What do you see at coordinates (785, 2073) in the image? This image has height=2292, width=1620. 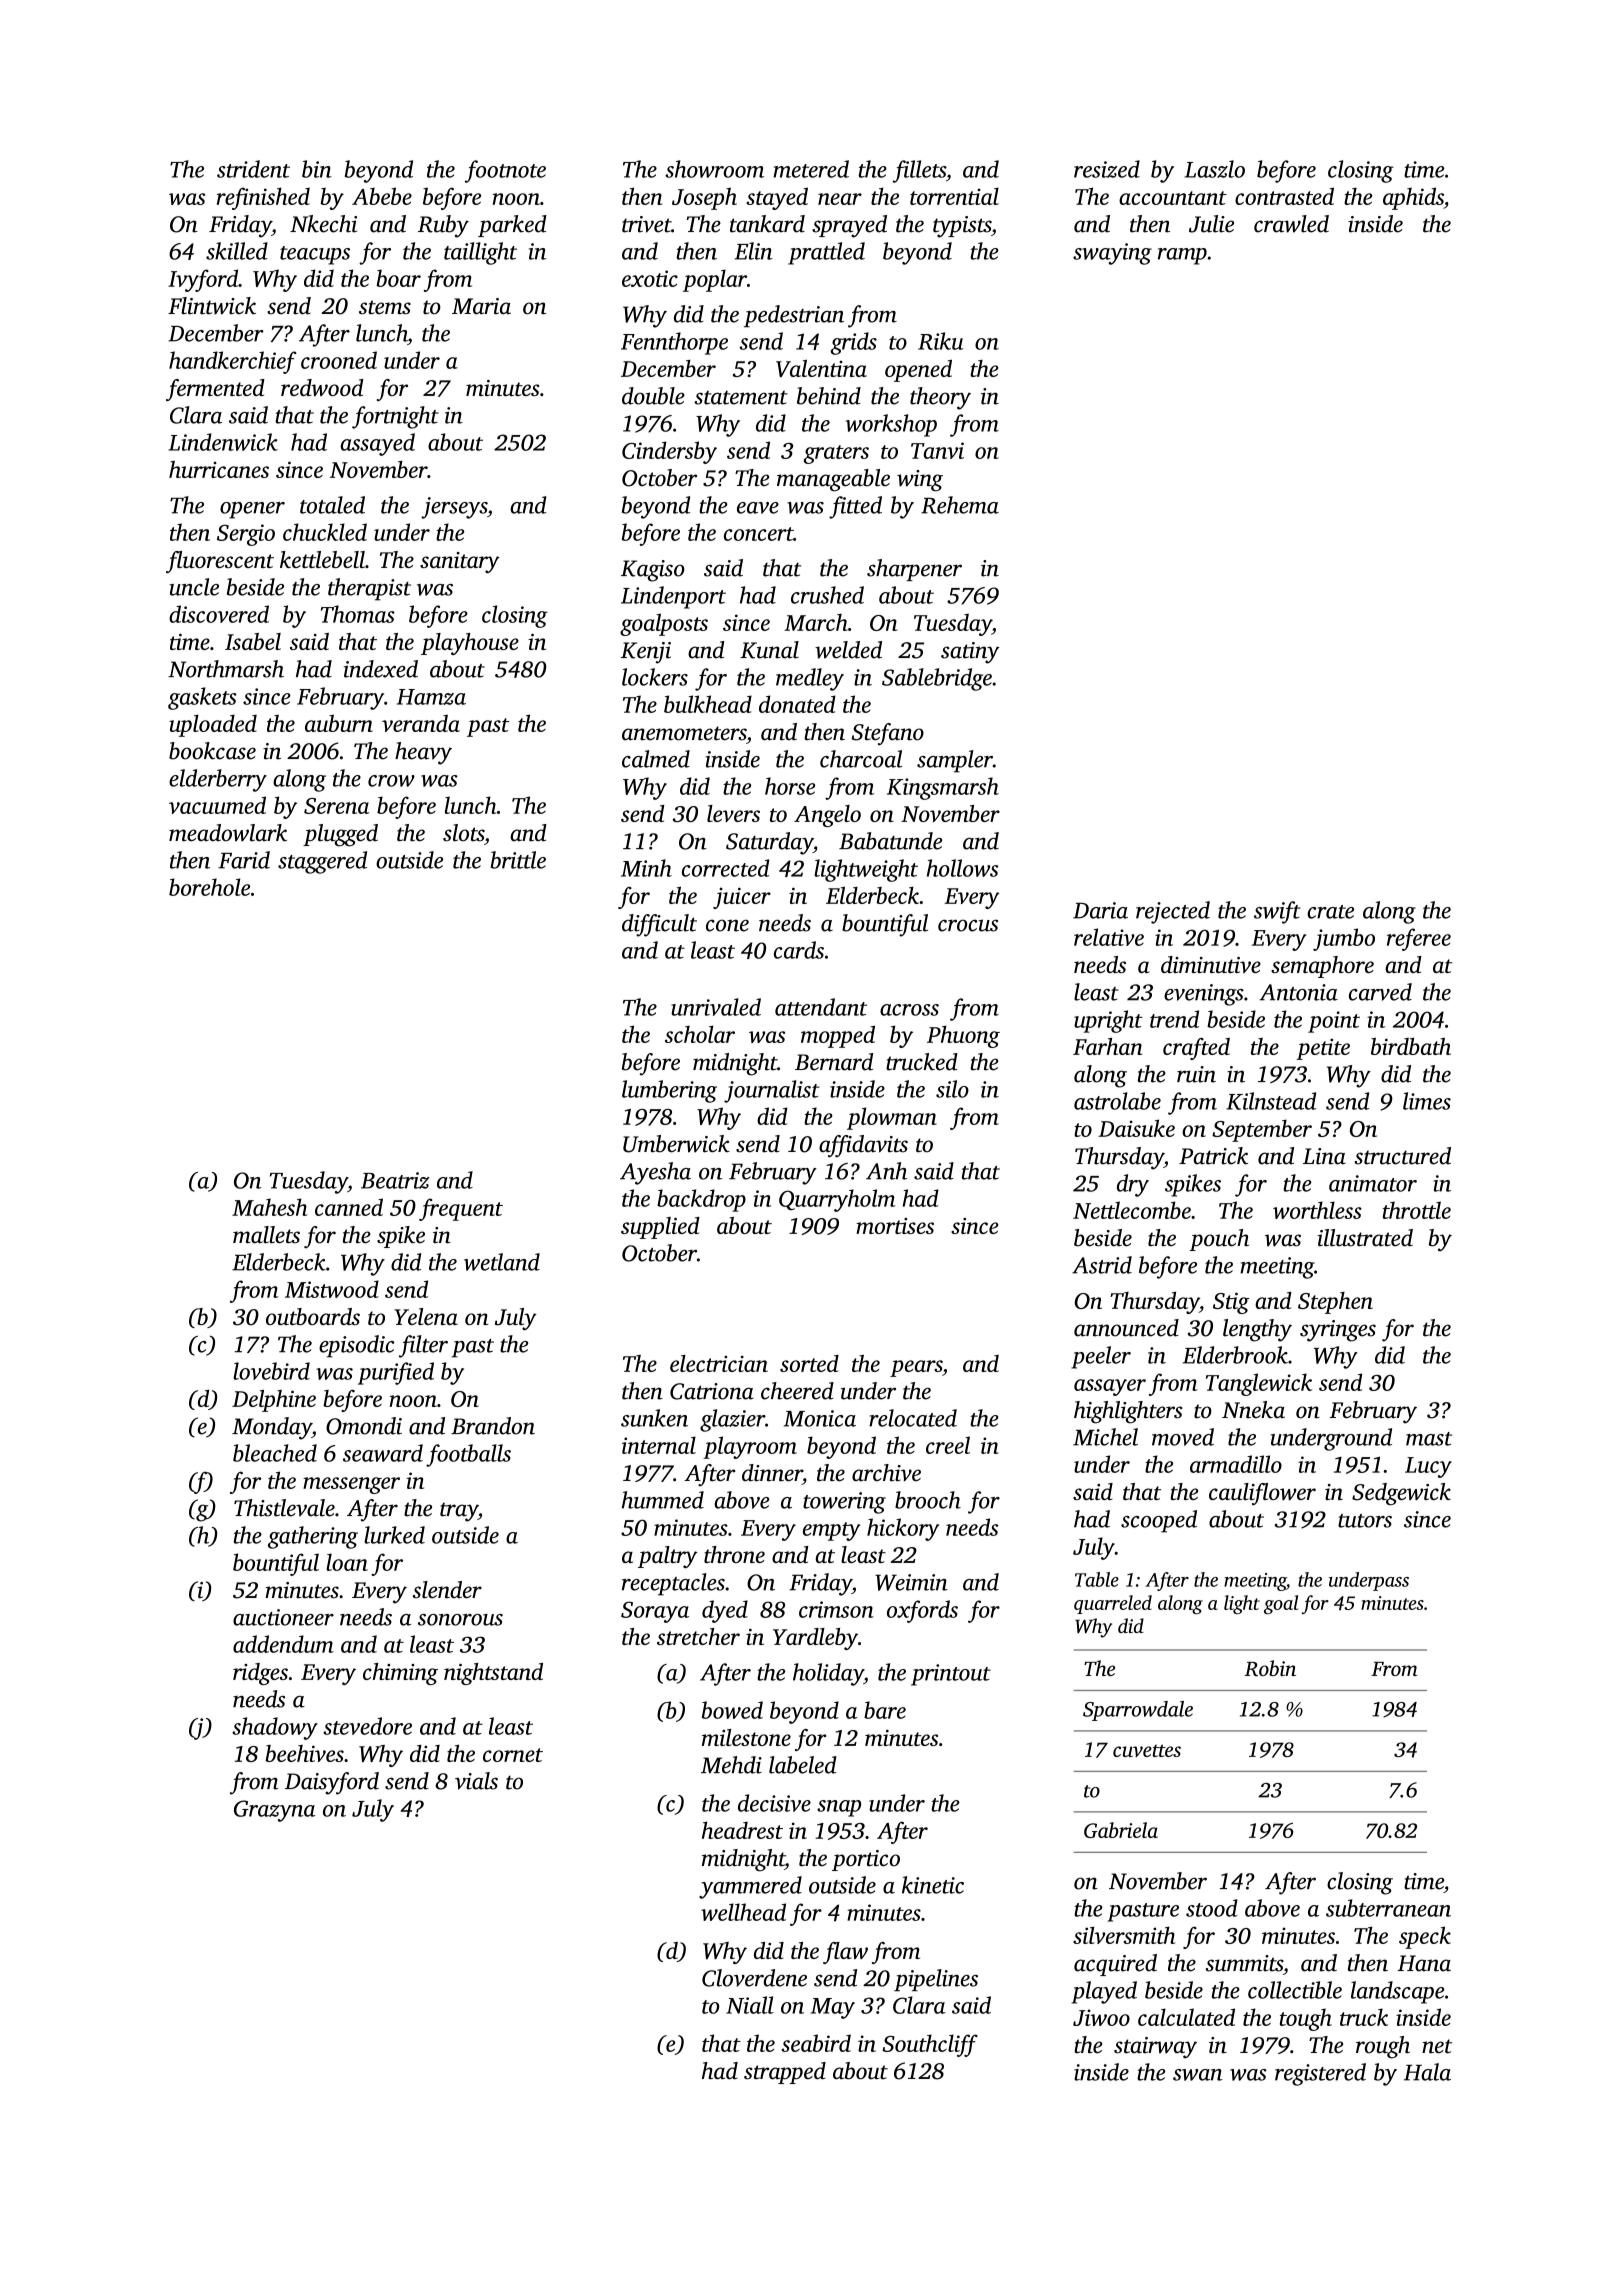 I see `strapped` at bounding box center [785, 2073].
